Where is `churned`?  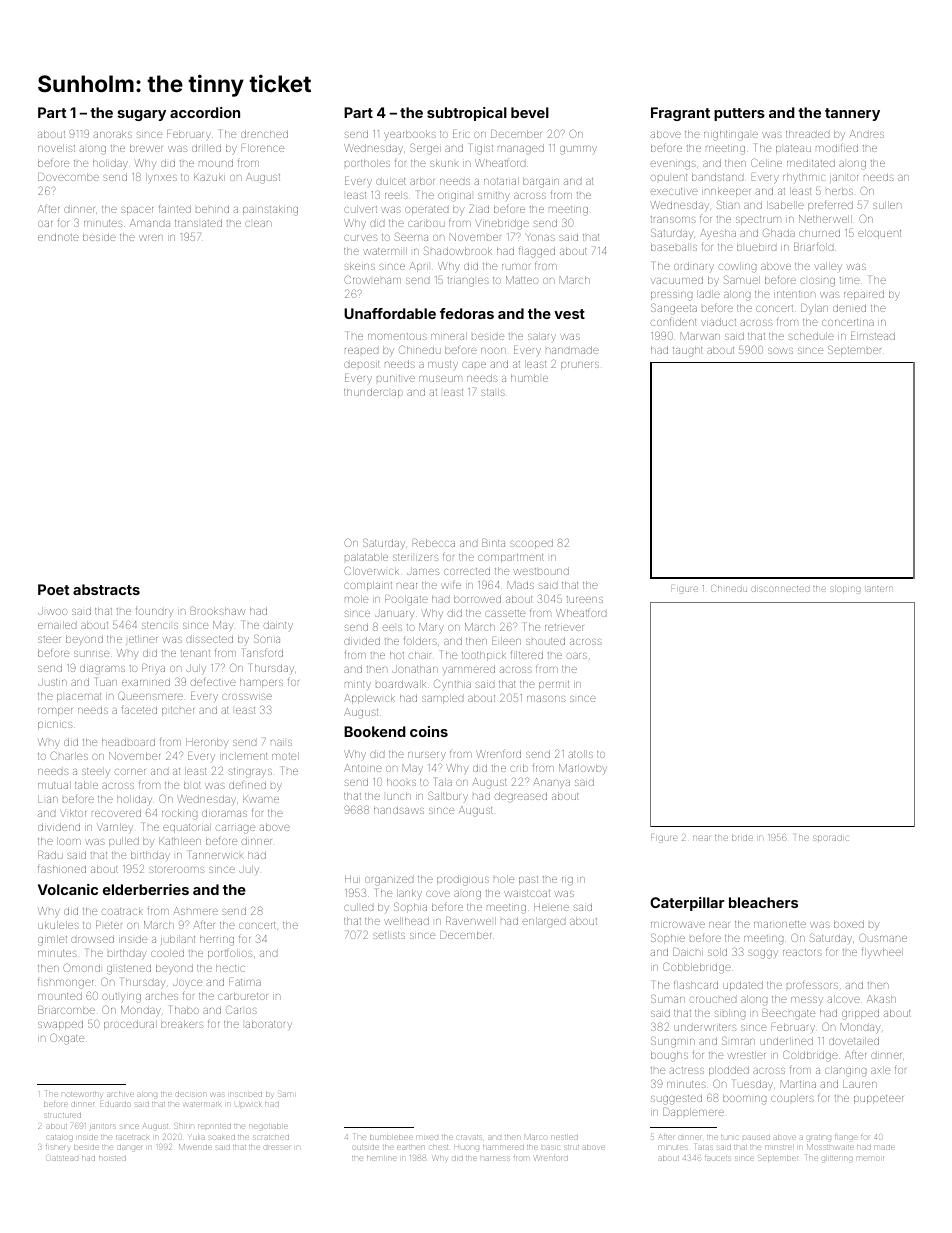 churned is located at coordinates (819, 233).
